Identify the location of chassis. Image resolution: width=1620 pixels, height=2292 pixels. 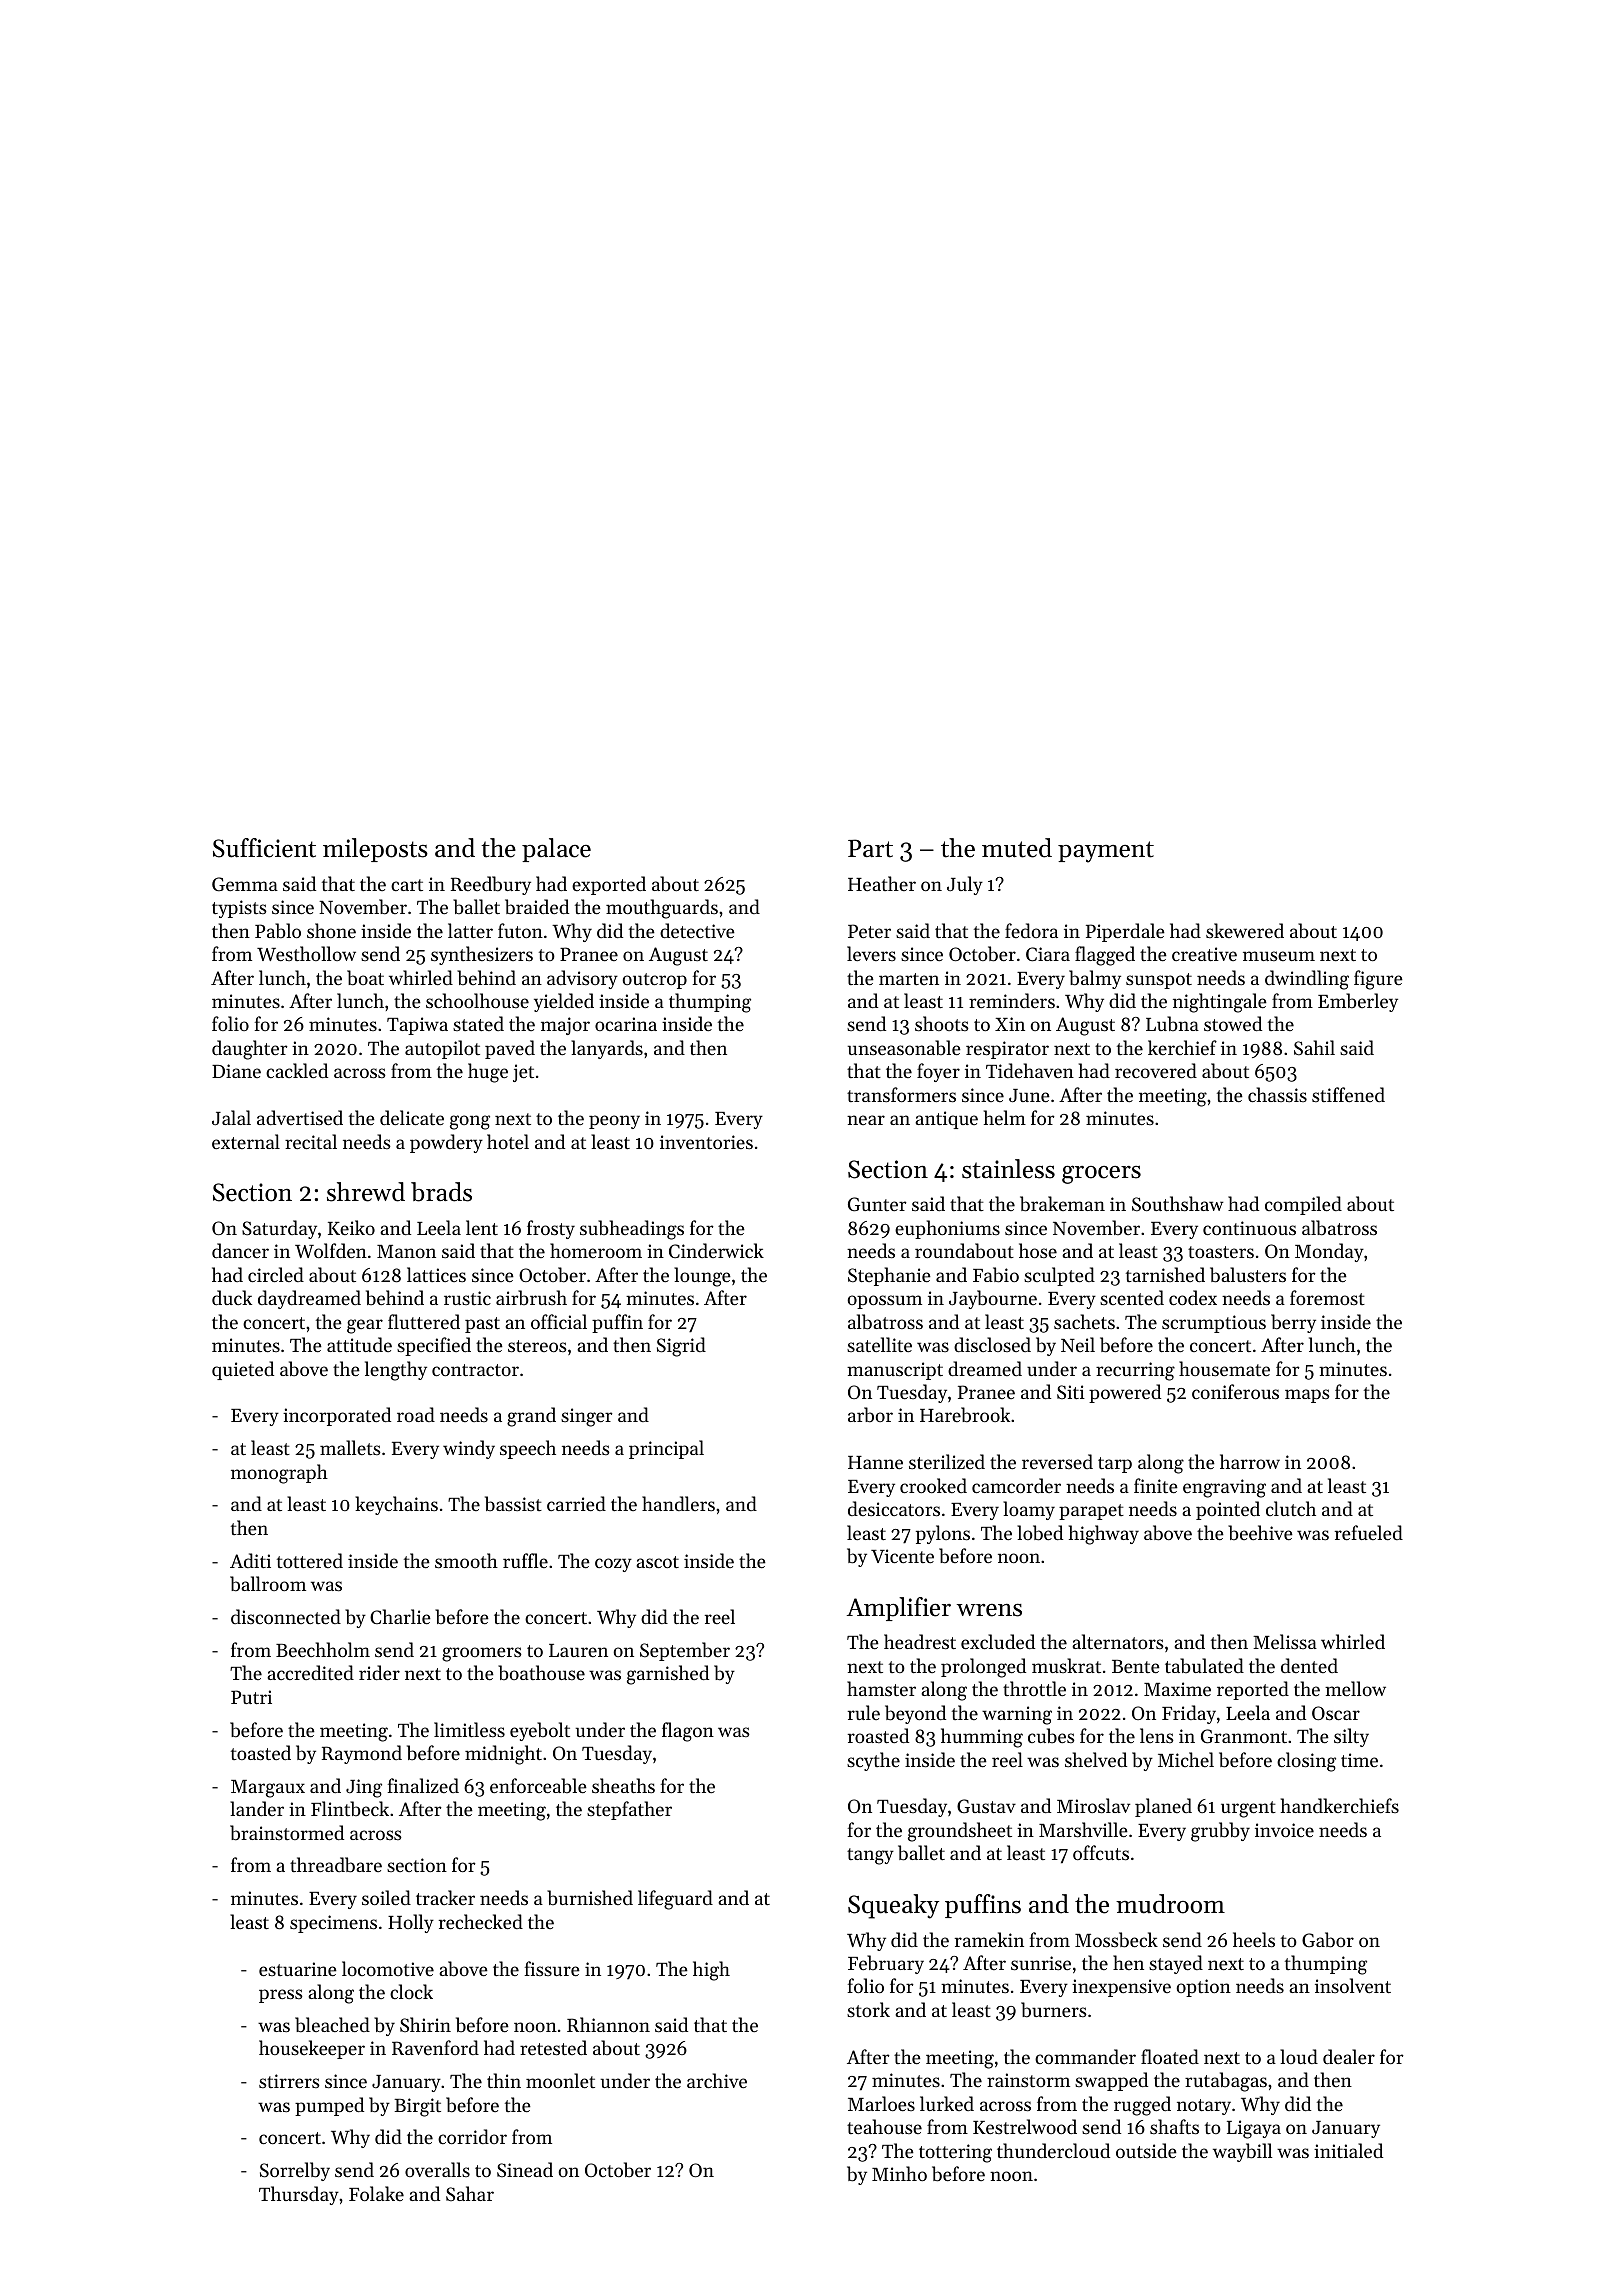
(1277, 1094).
